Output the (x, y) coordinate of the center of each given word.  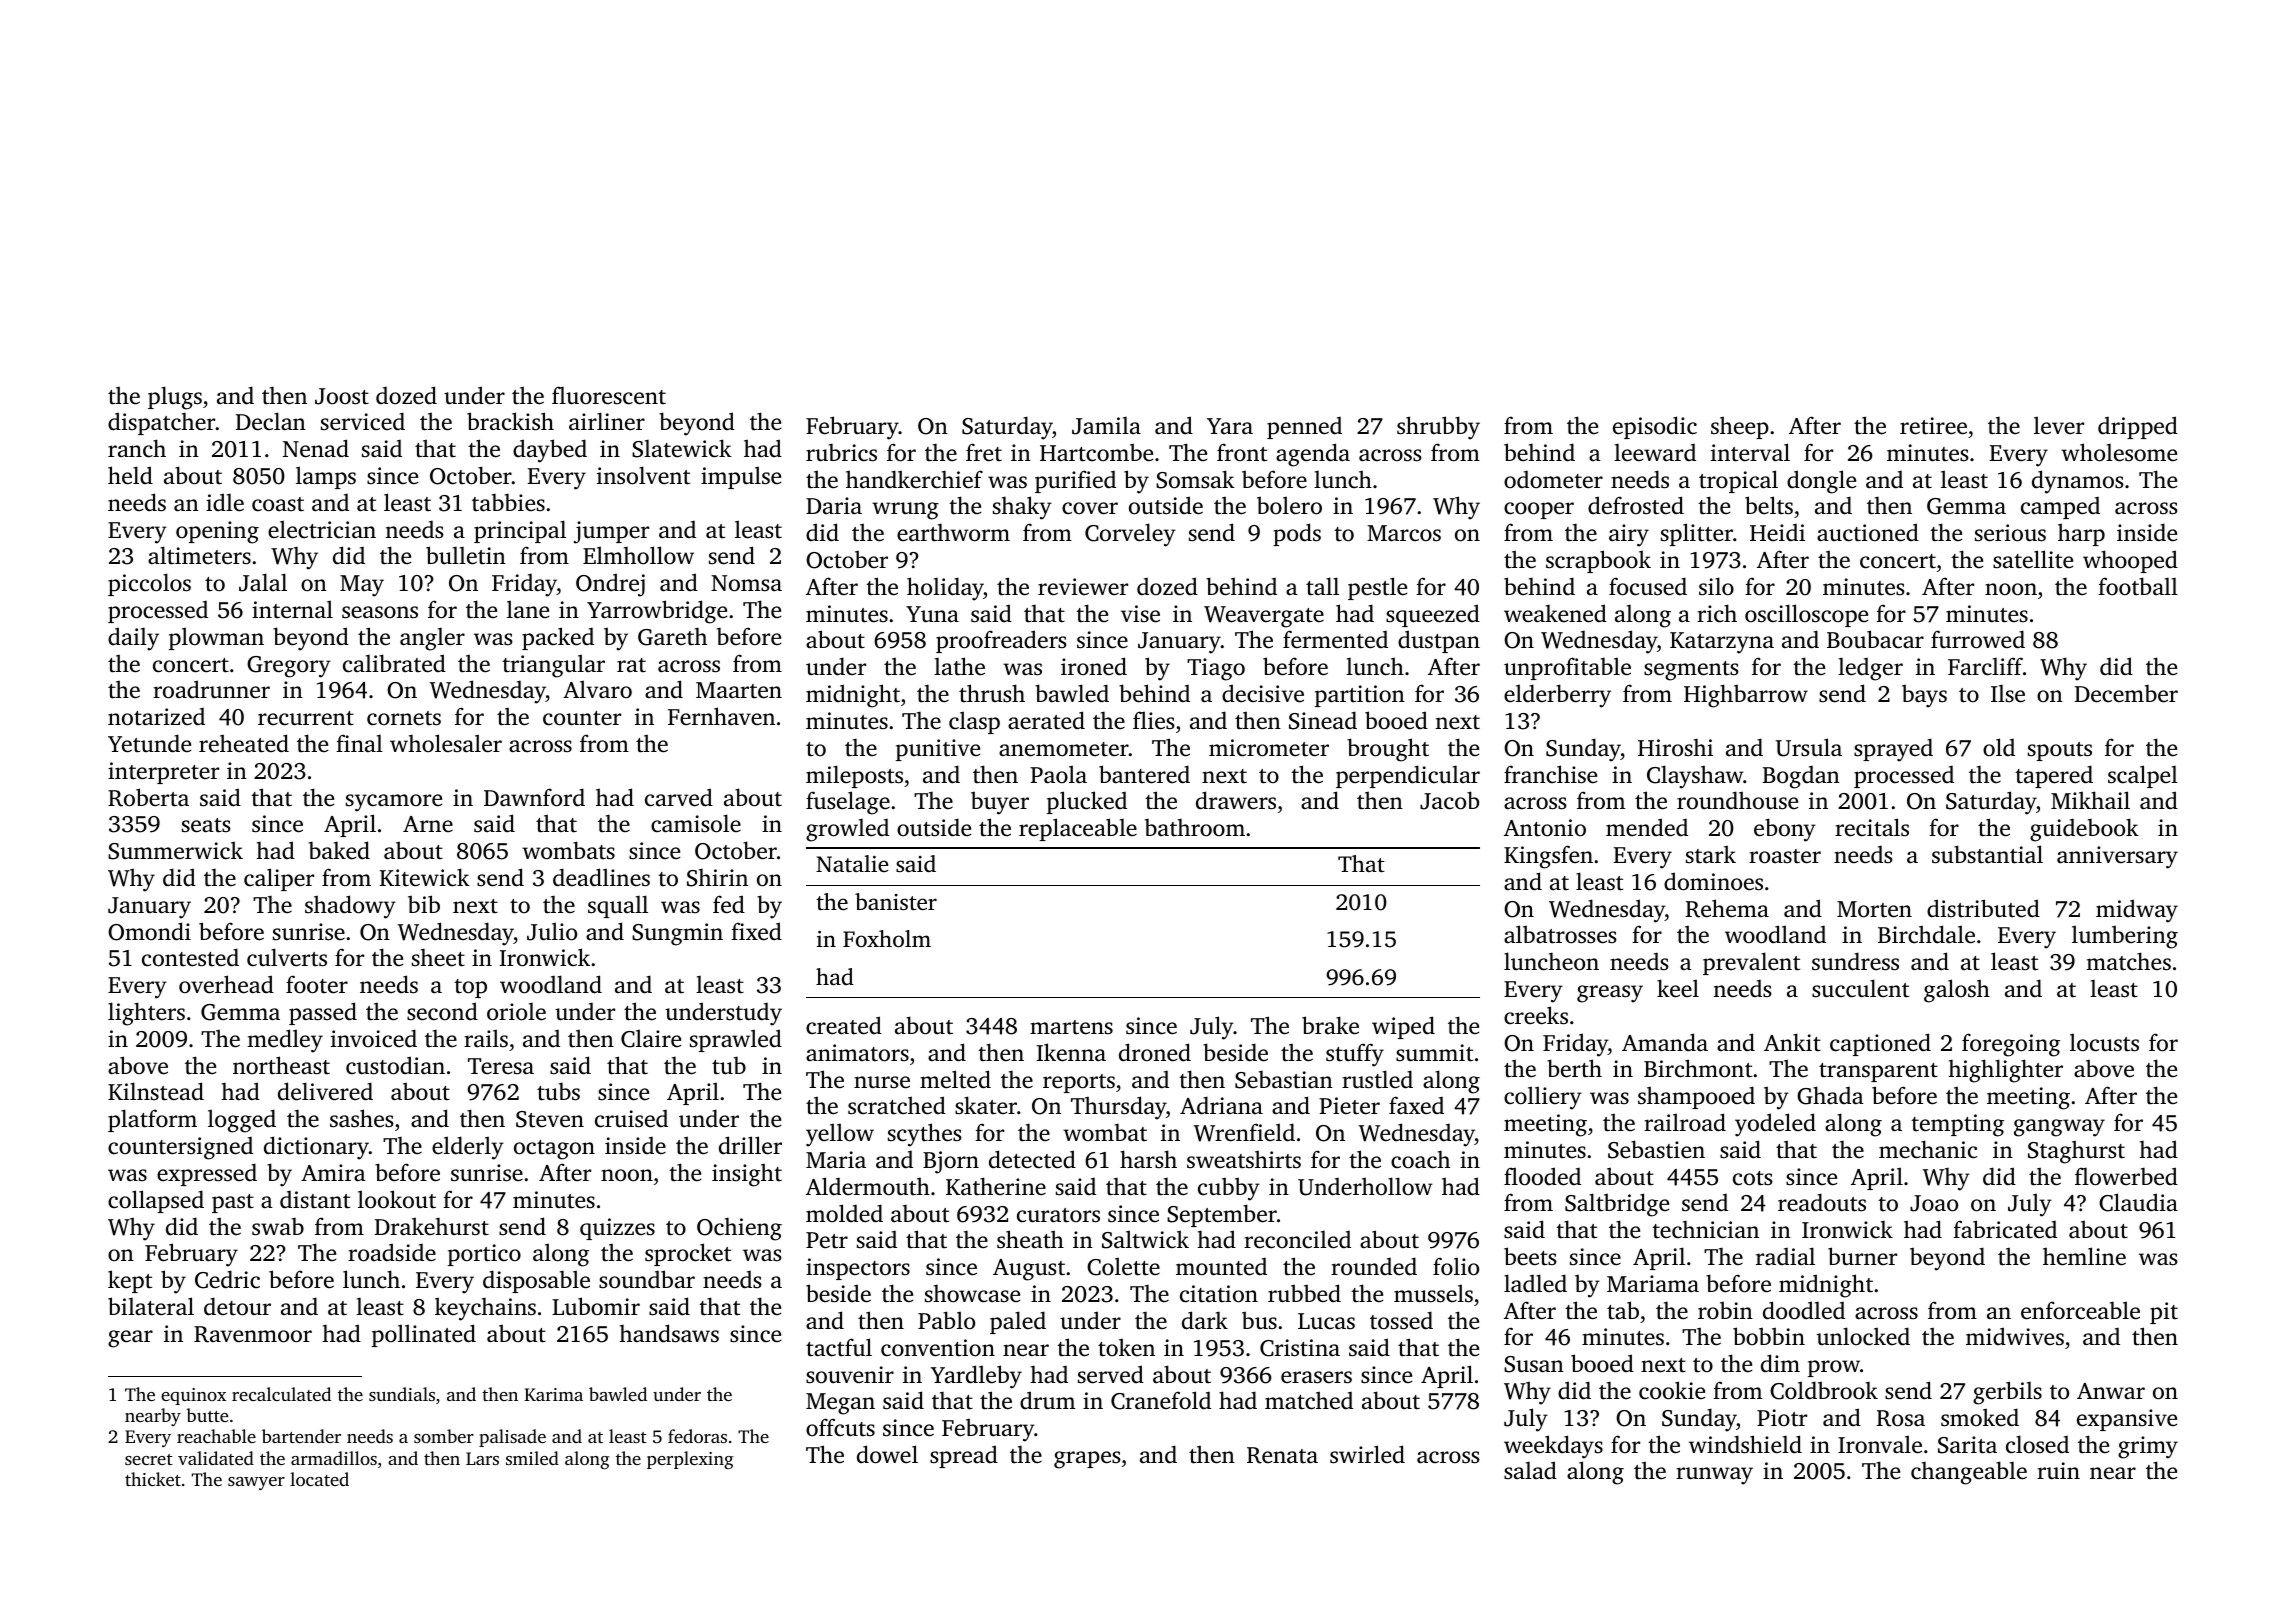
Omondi (149, 931)
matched (1309, 1400)
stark (1711, 854)
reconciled (1297, 1239)
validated (216, 1458)
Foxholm (887, 939)
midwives (2015, 1336)
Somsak (1195, 479)
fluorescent (609, 395)
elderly (468, 1148)
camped (2060, 508)
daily (133, 639)
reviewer (1083, 587)
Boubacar (1875, 639)
